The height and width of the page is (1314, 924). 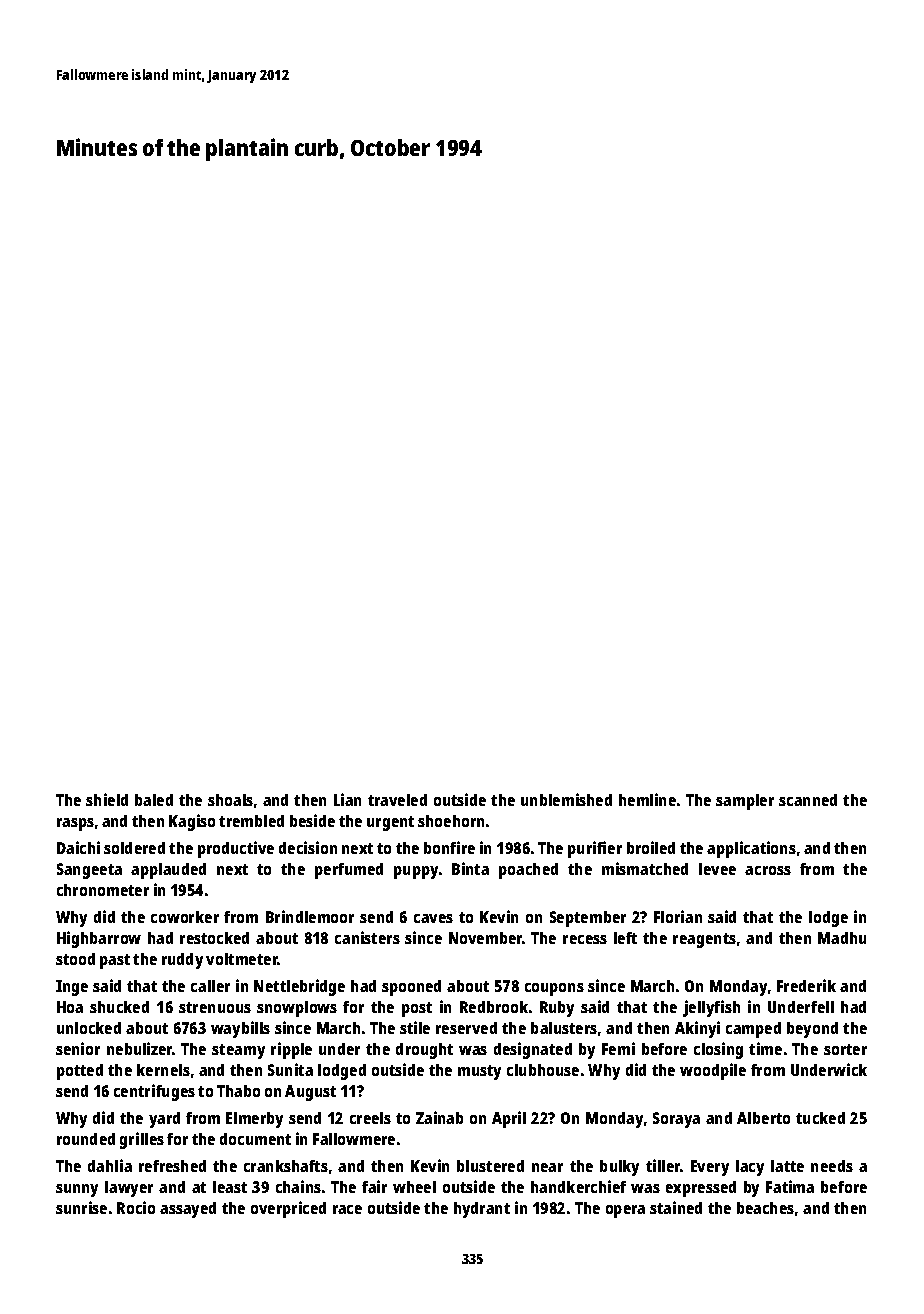 I want to click on Lian, so click(x=347, y=799).
